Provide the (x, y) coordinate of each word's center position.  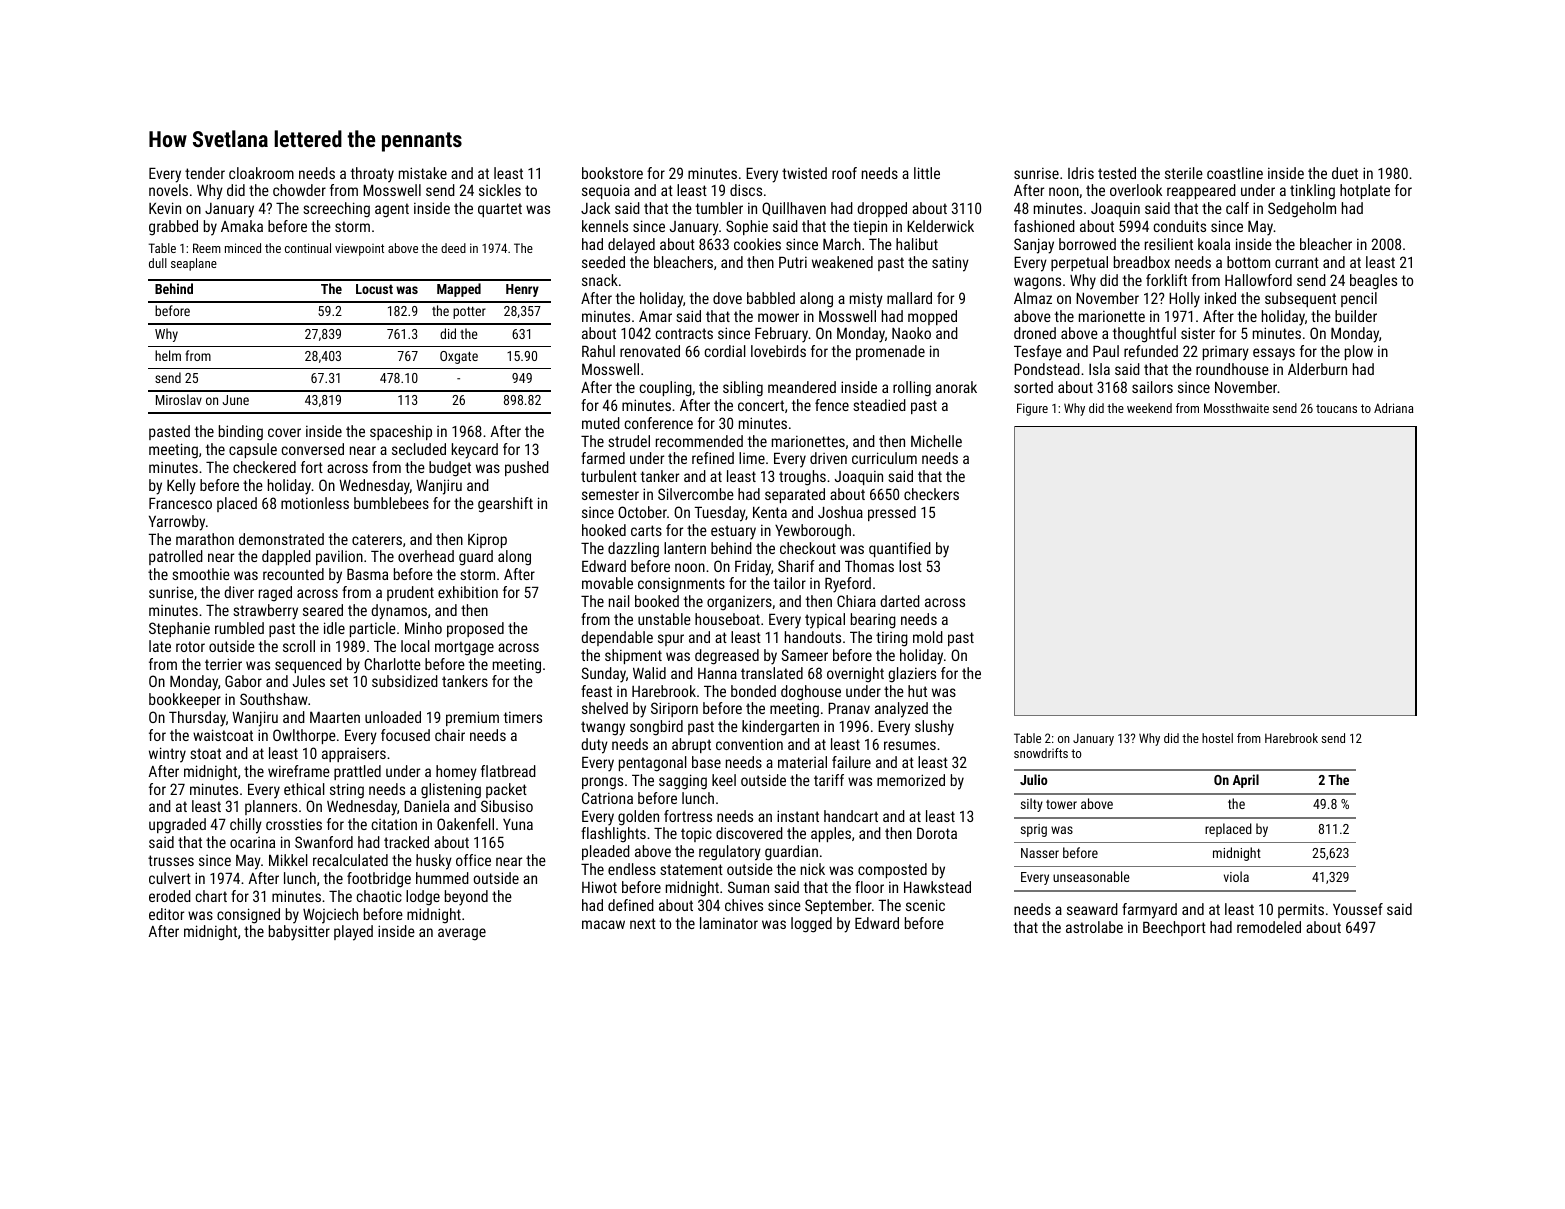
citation (394, 824)
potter (469, 313)
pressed (892, 513)
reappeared (1201, 191)
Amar (655, 316)
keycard (475, 451)
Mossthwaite (1236, 408)
